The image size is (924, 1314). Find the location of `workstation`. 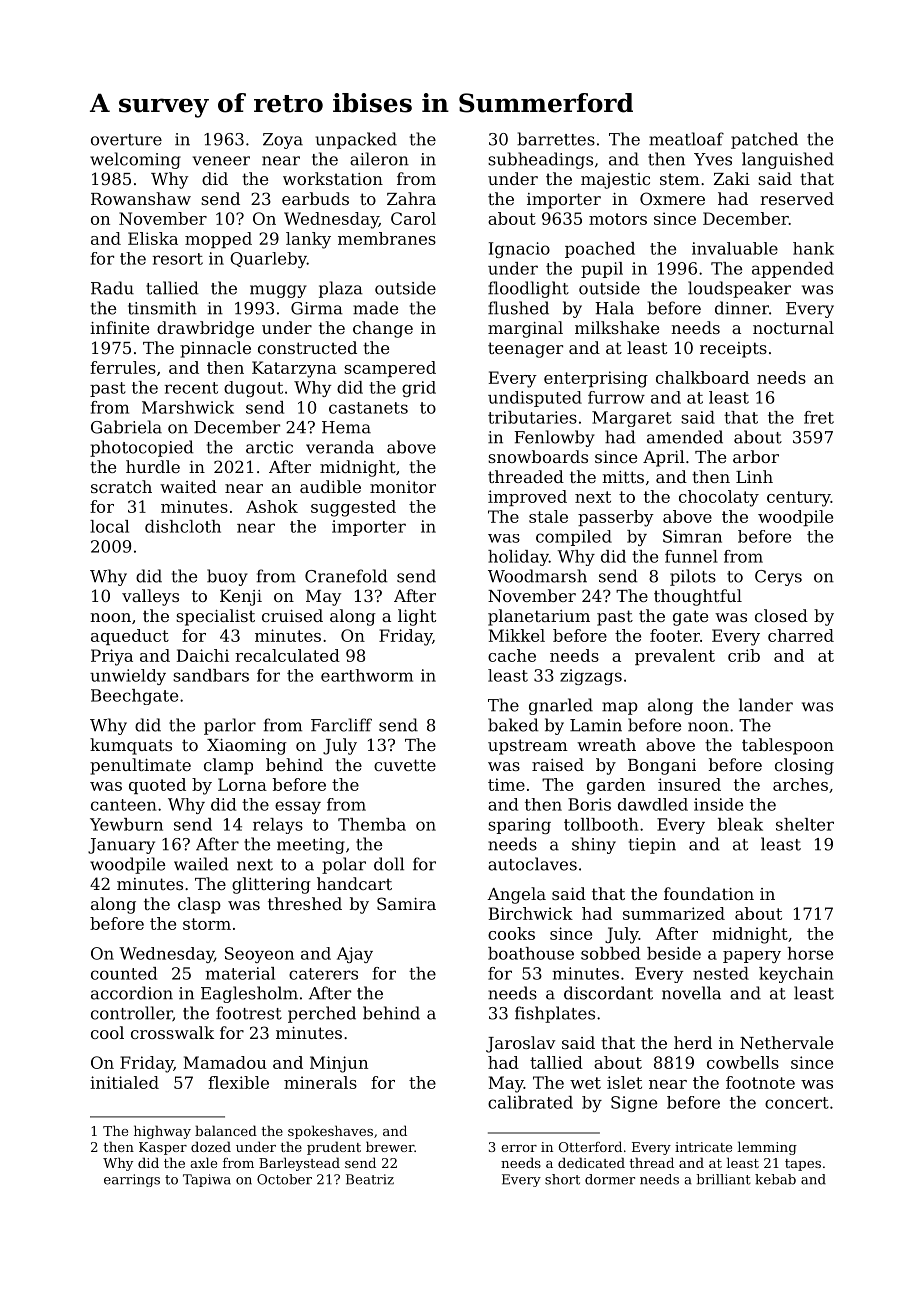

workstation is located at coordinates (333, 178).
